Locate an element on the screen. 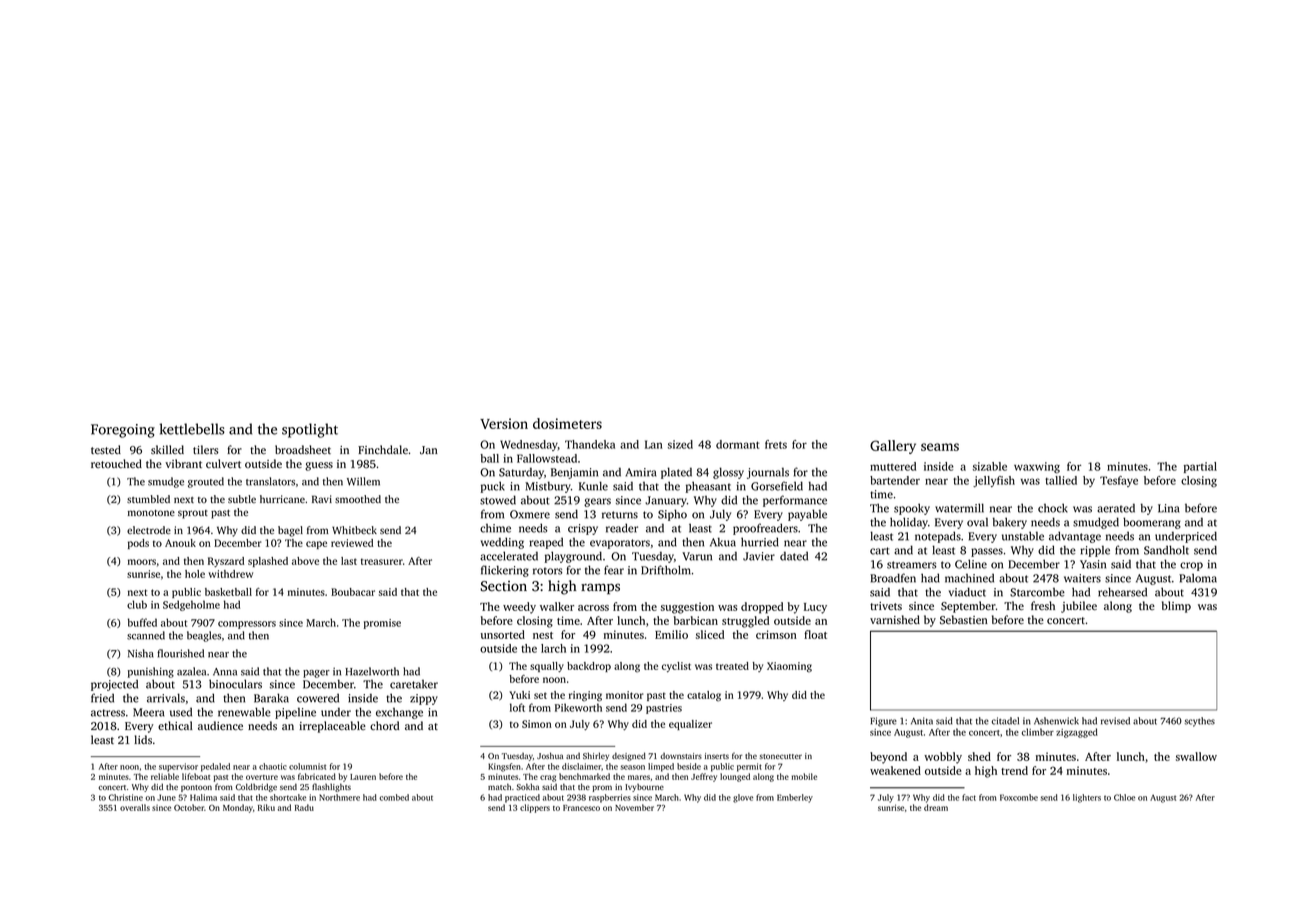 This screenshot has height=924, width=1308. machined is located at coordinates (969, 578).
